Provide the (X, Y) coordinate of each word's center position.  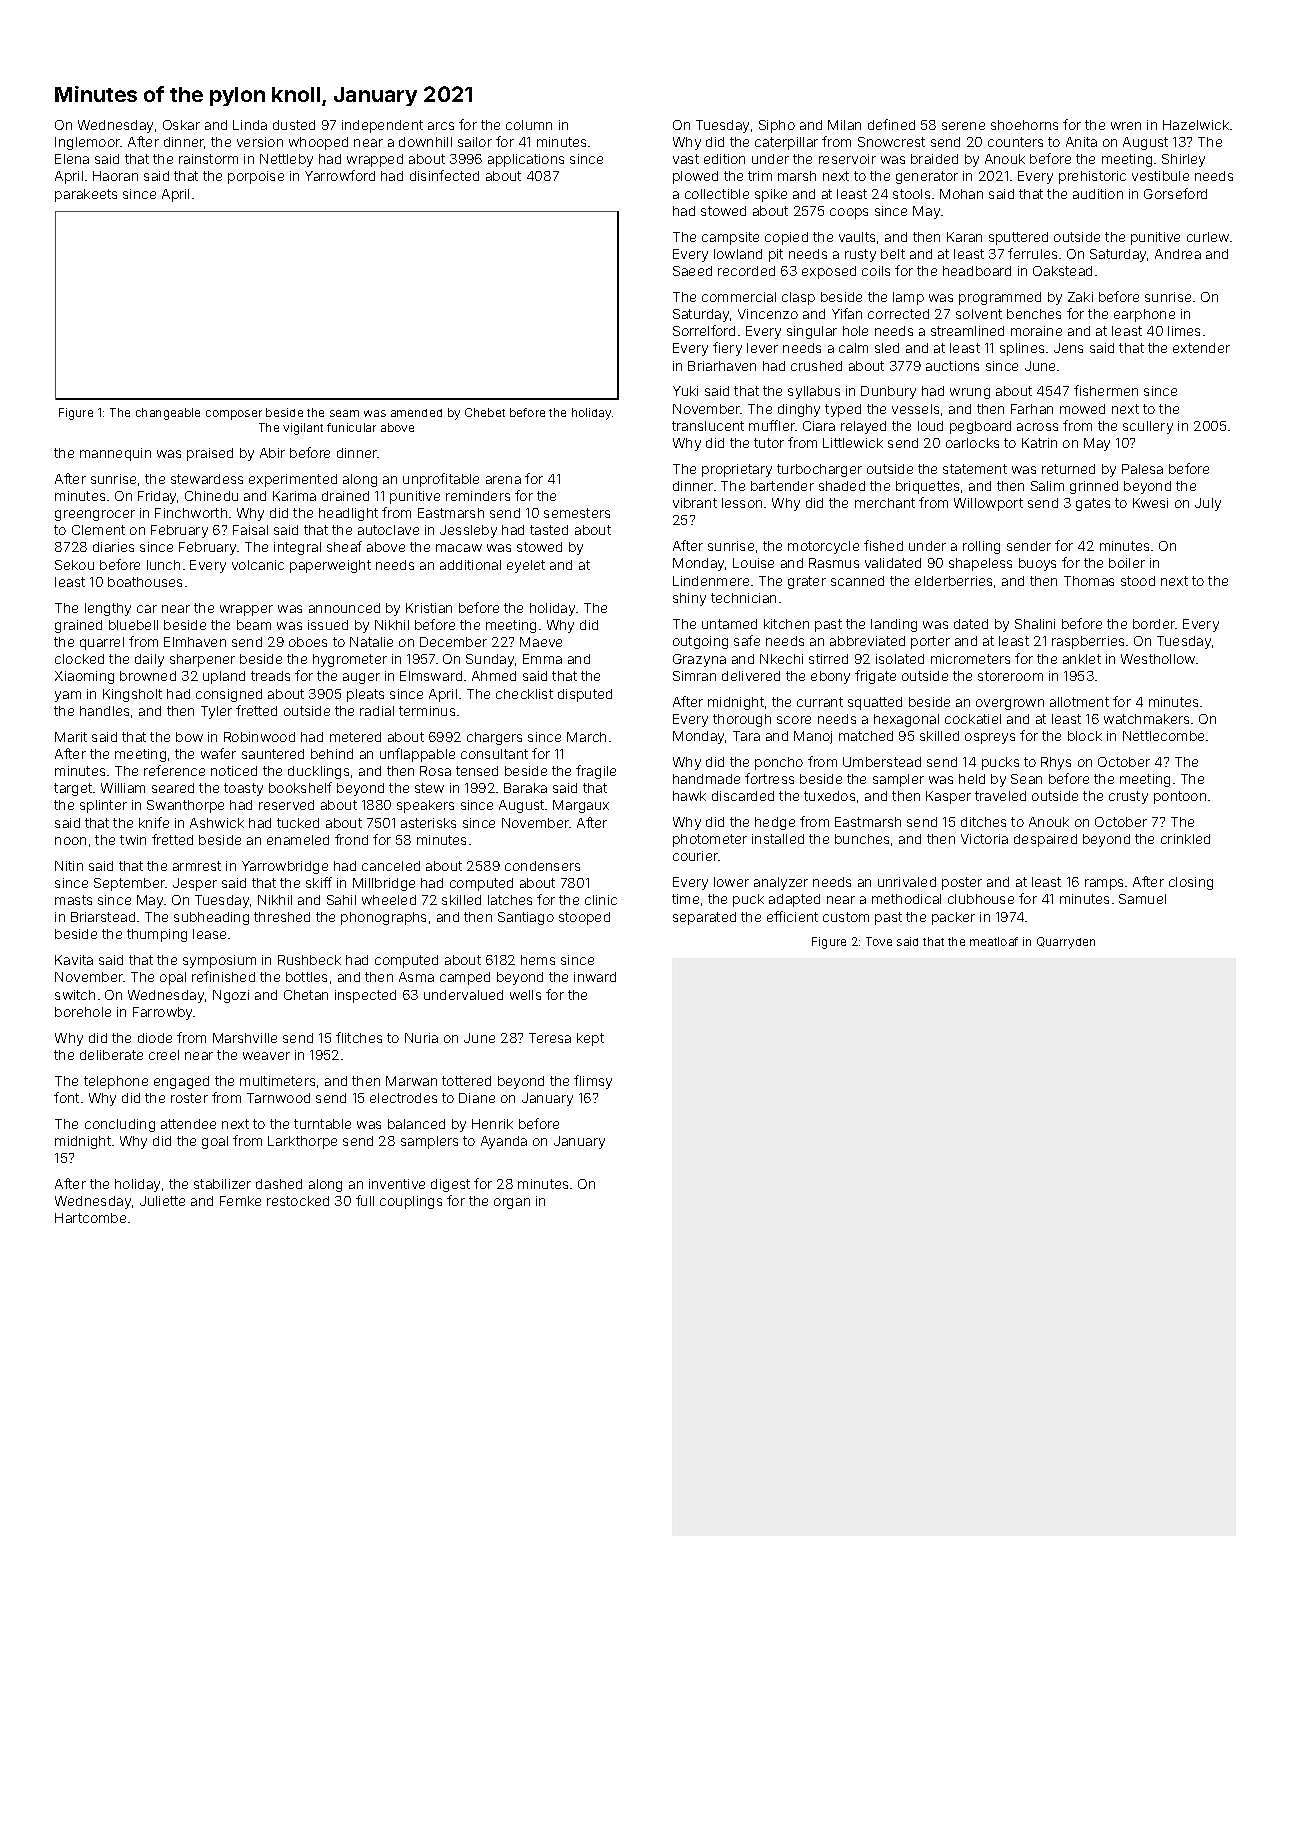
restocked (298, 1201)
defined (891, 124)
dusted (294, 125)
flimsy (593, 1082)
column (529, 125)
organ (512, 1203)
